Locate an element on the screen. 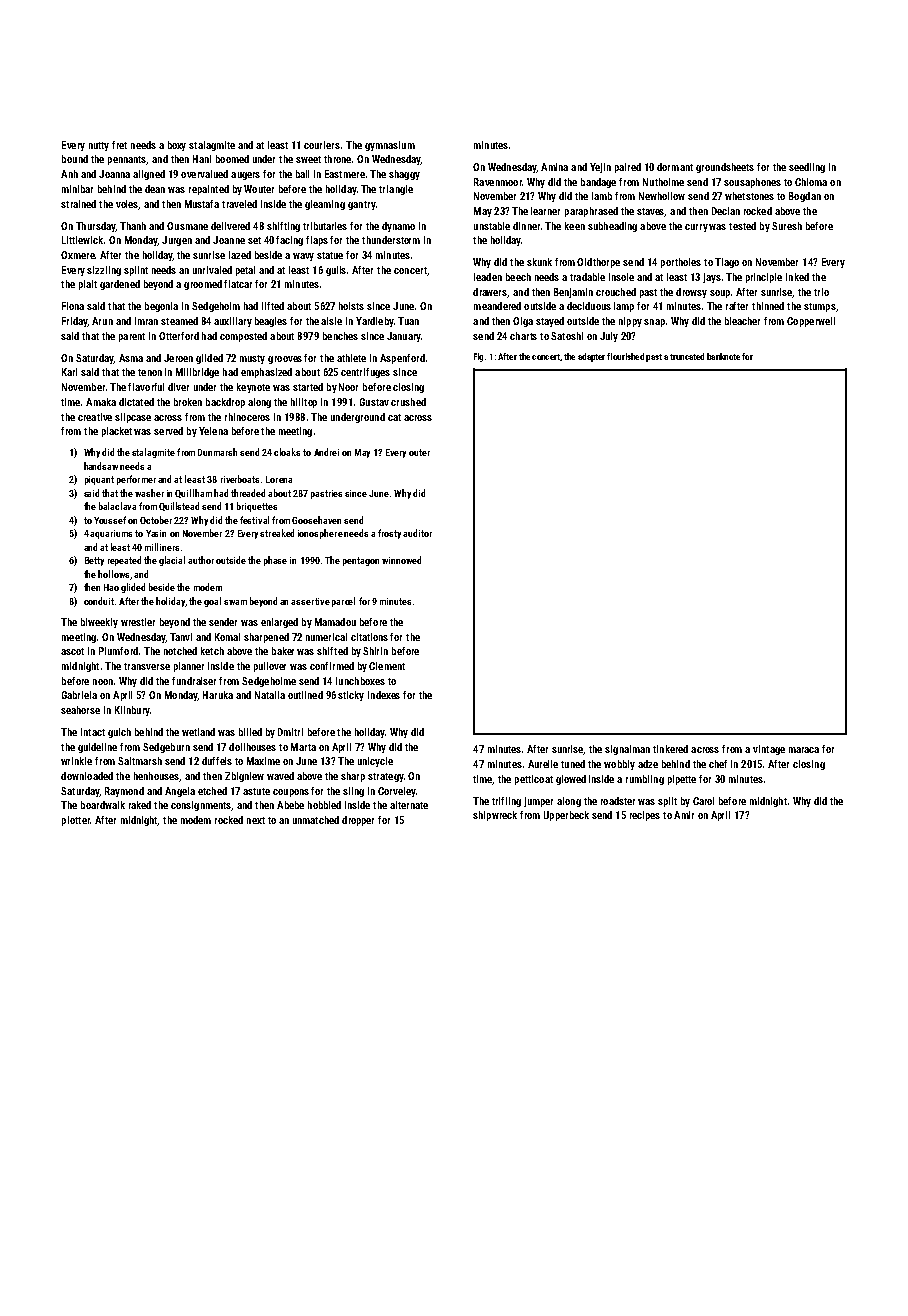 The image size is (908, 1316). Satoshi is located at coordinates (567, 336).
